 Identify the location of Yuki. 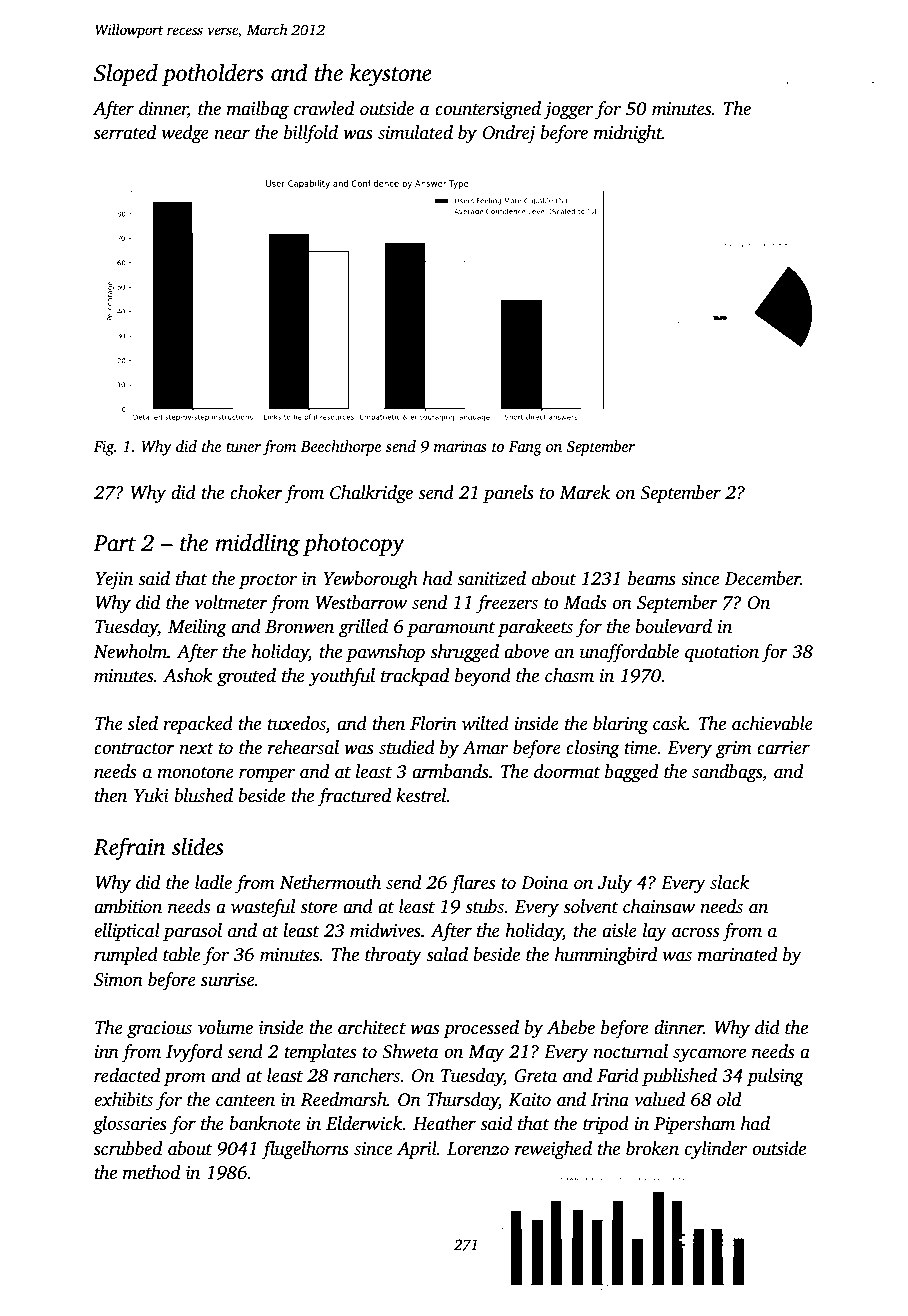
(151, 795).
